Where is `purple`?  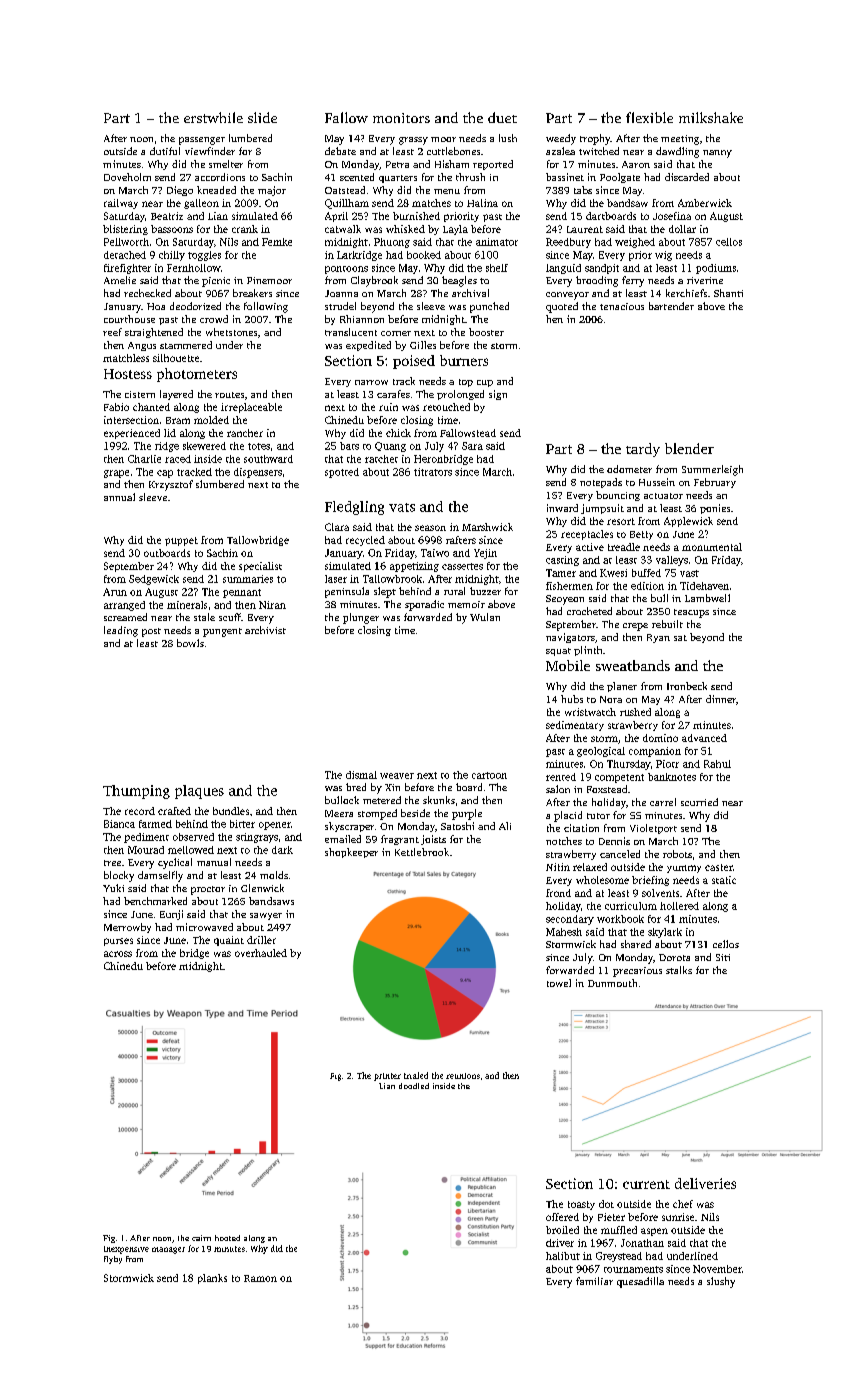
purple is located at coordinates (467, 814).
